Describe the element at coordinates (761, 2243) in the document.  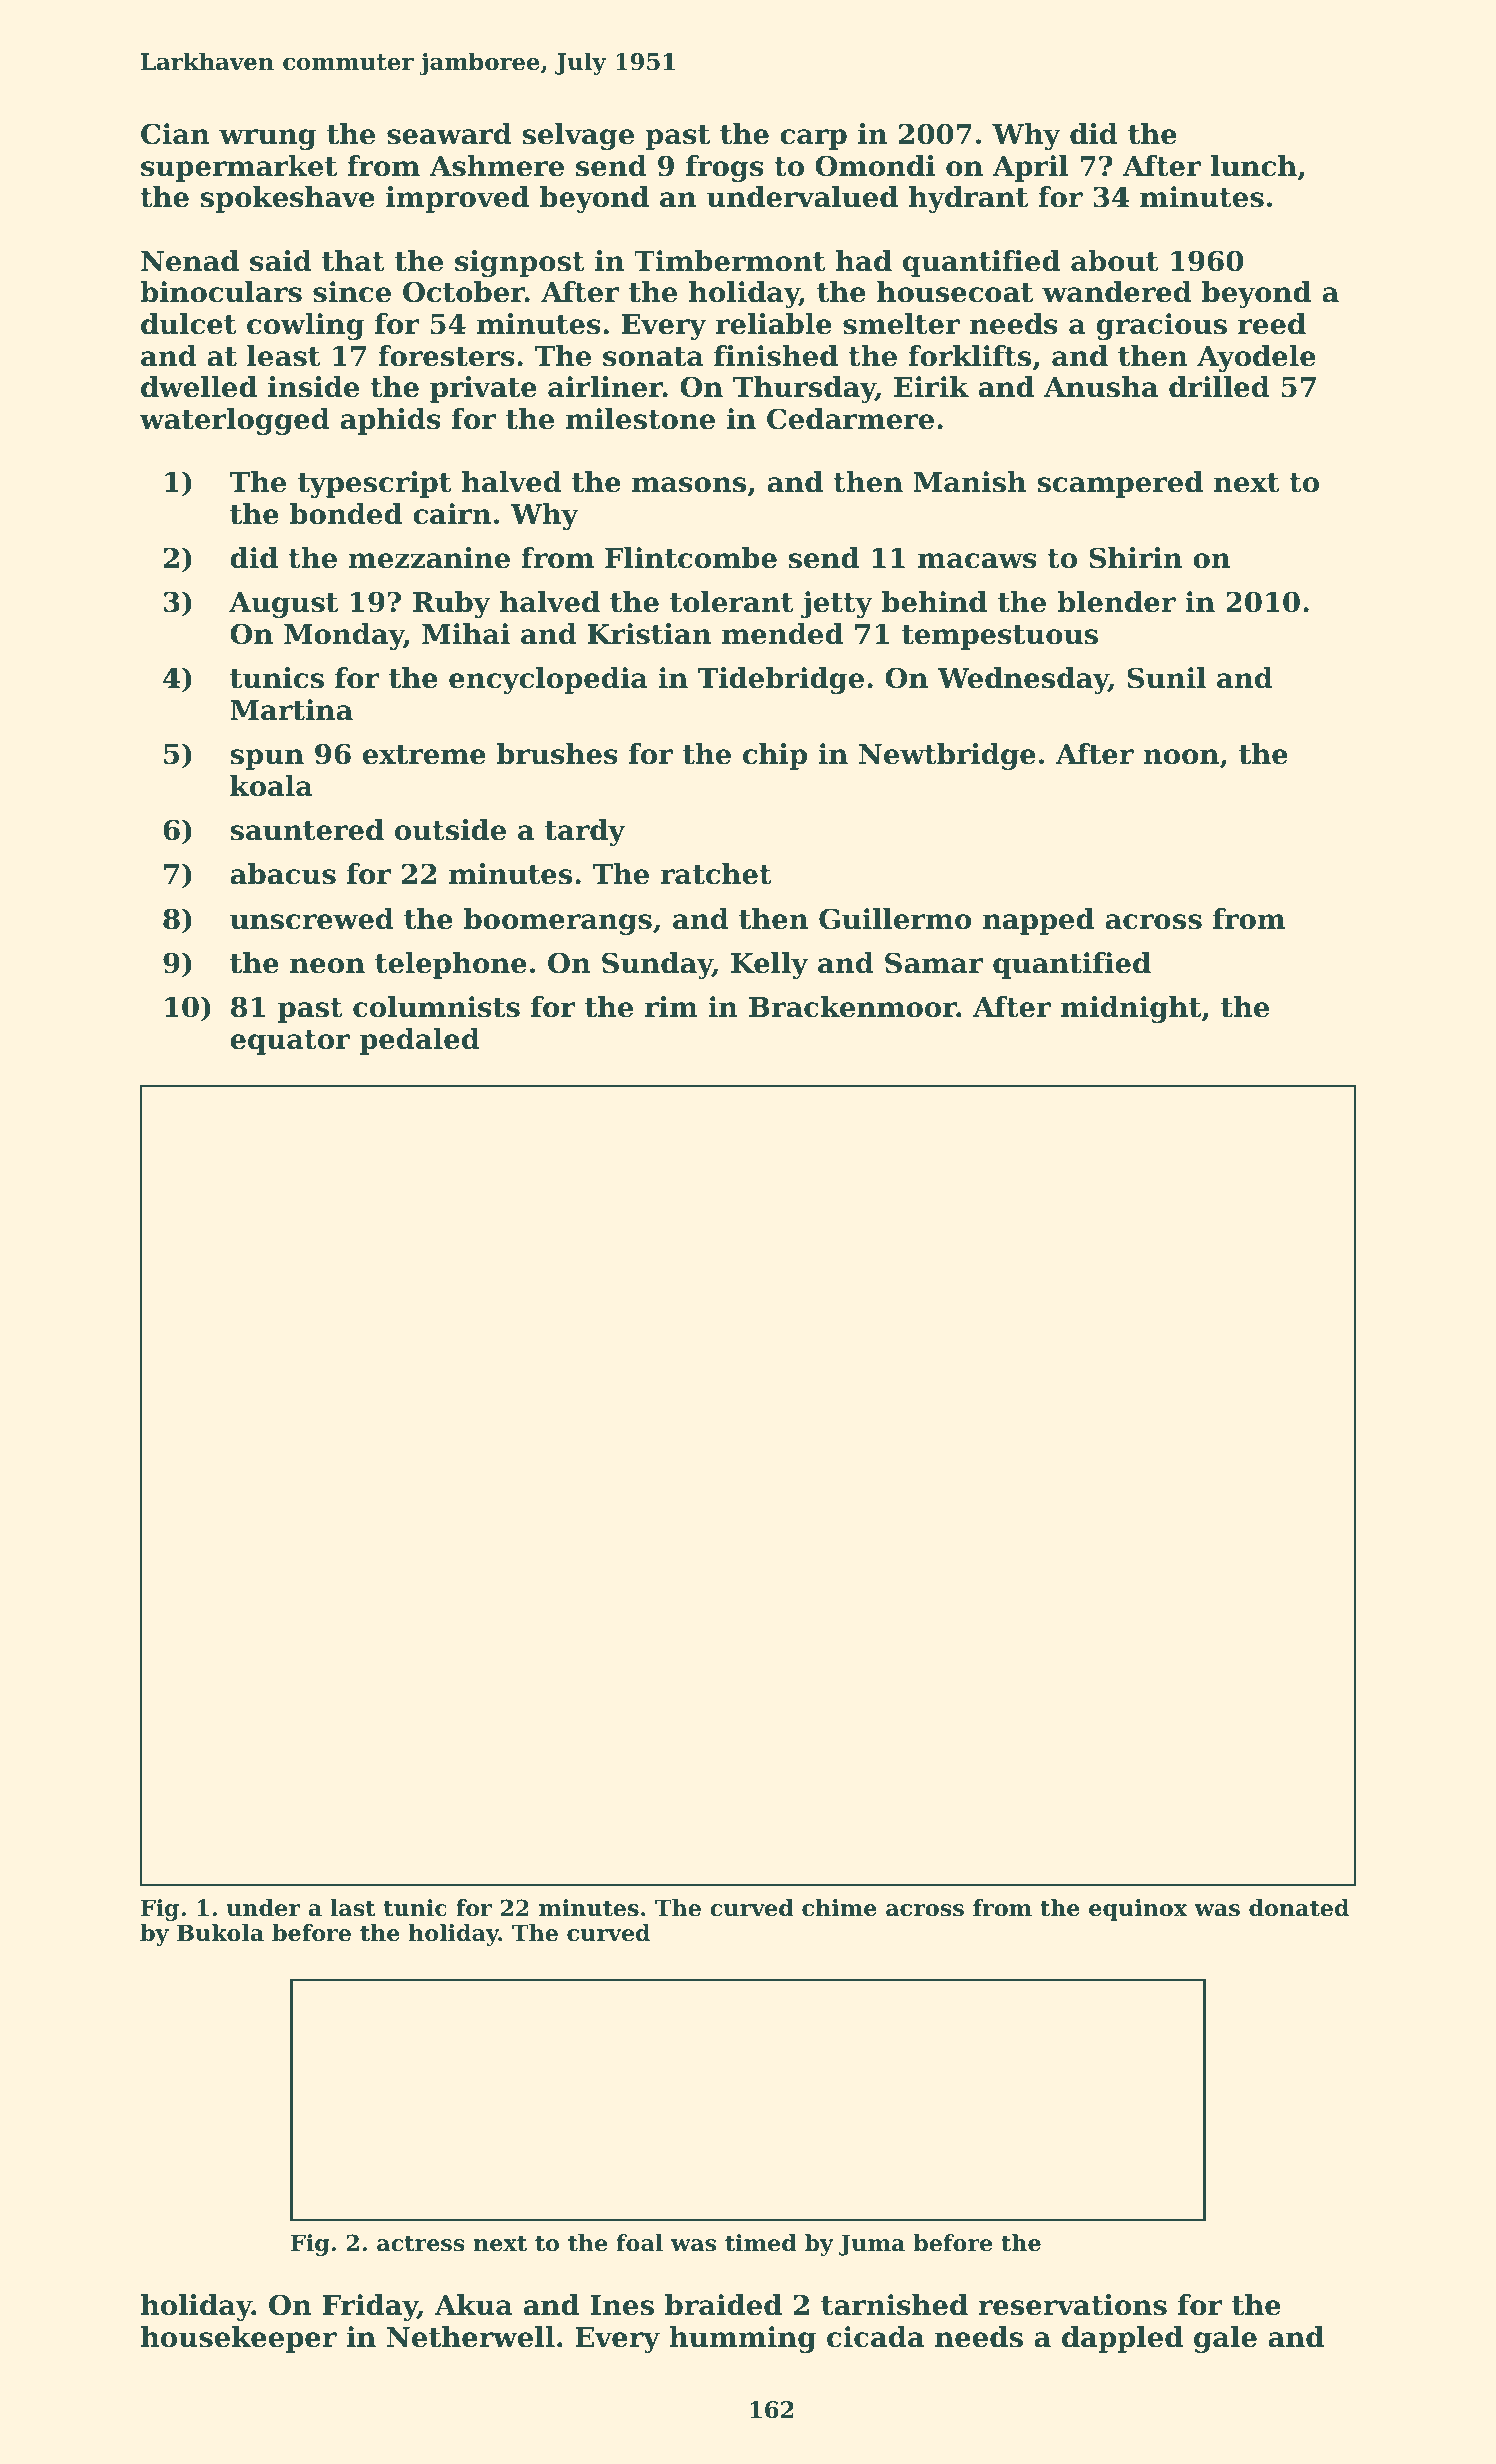
I see `timed` at that location.
